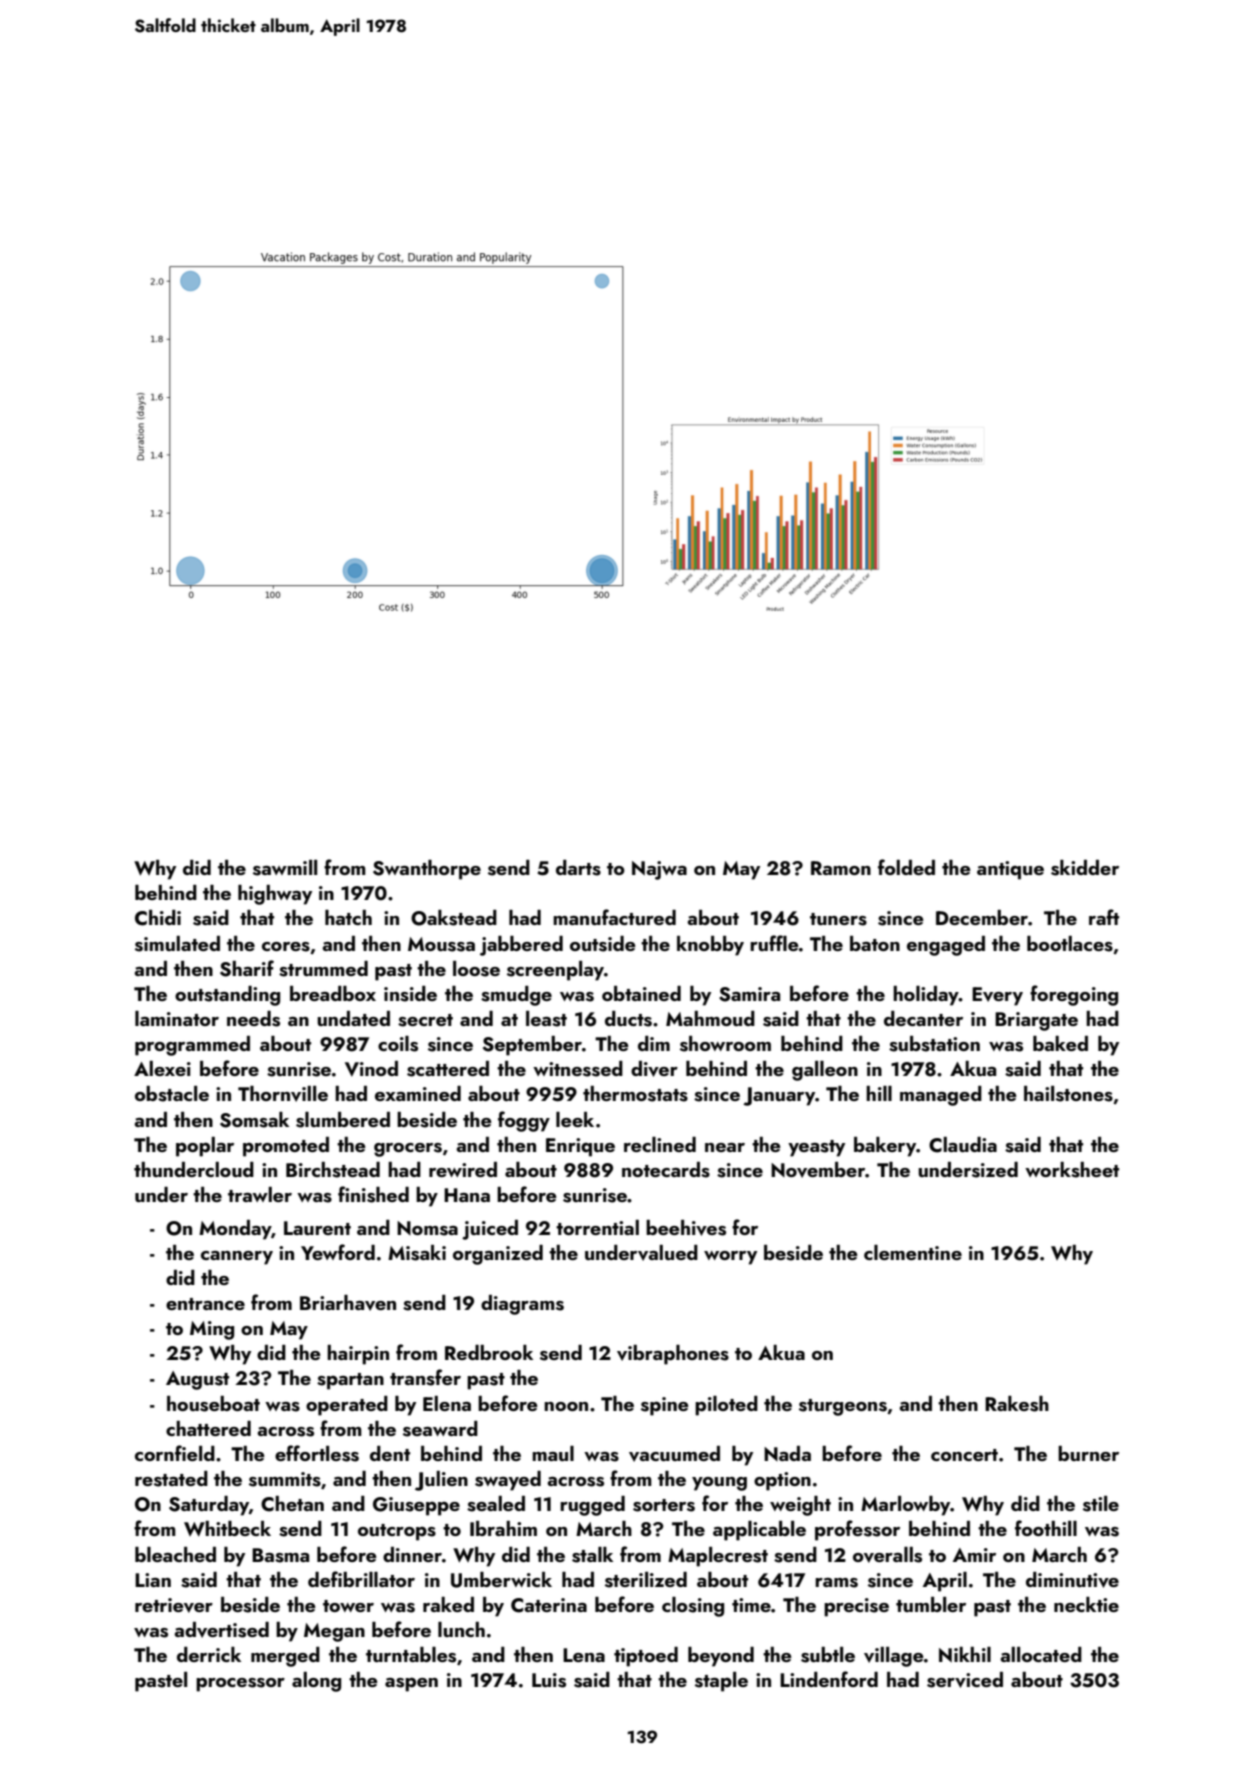  I want to click on obtained, so click(641, 993).
